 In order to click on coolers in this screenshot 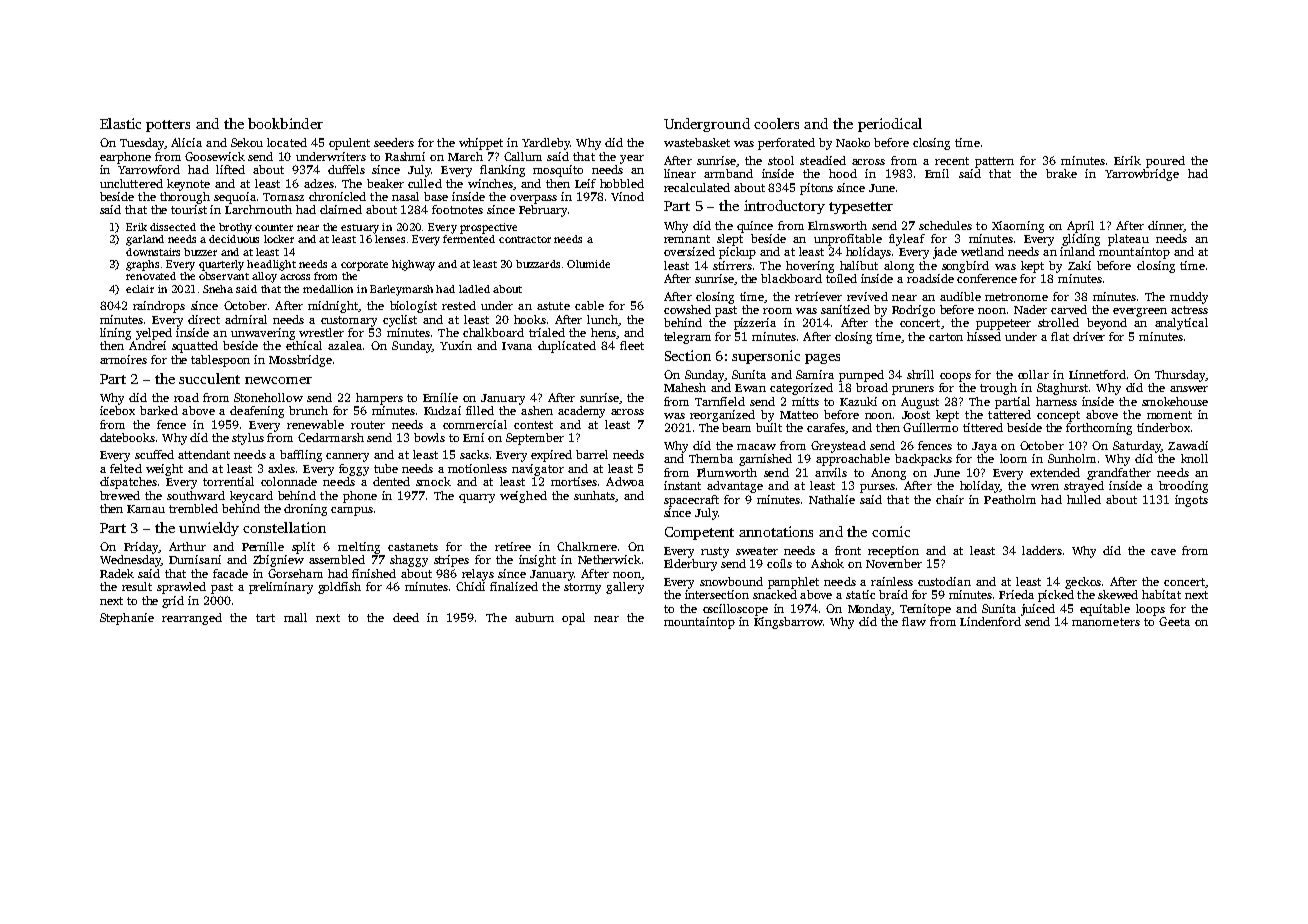, I will do `click(776, 123)`.
